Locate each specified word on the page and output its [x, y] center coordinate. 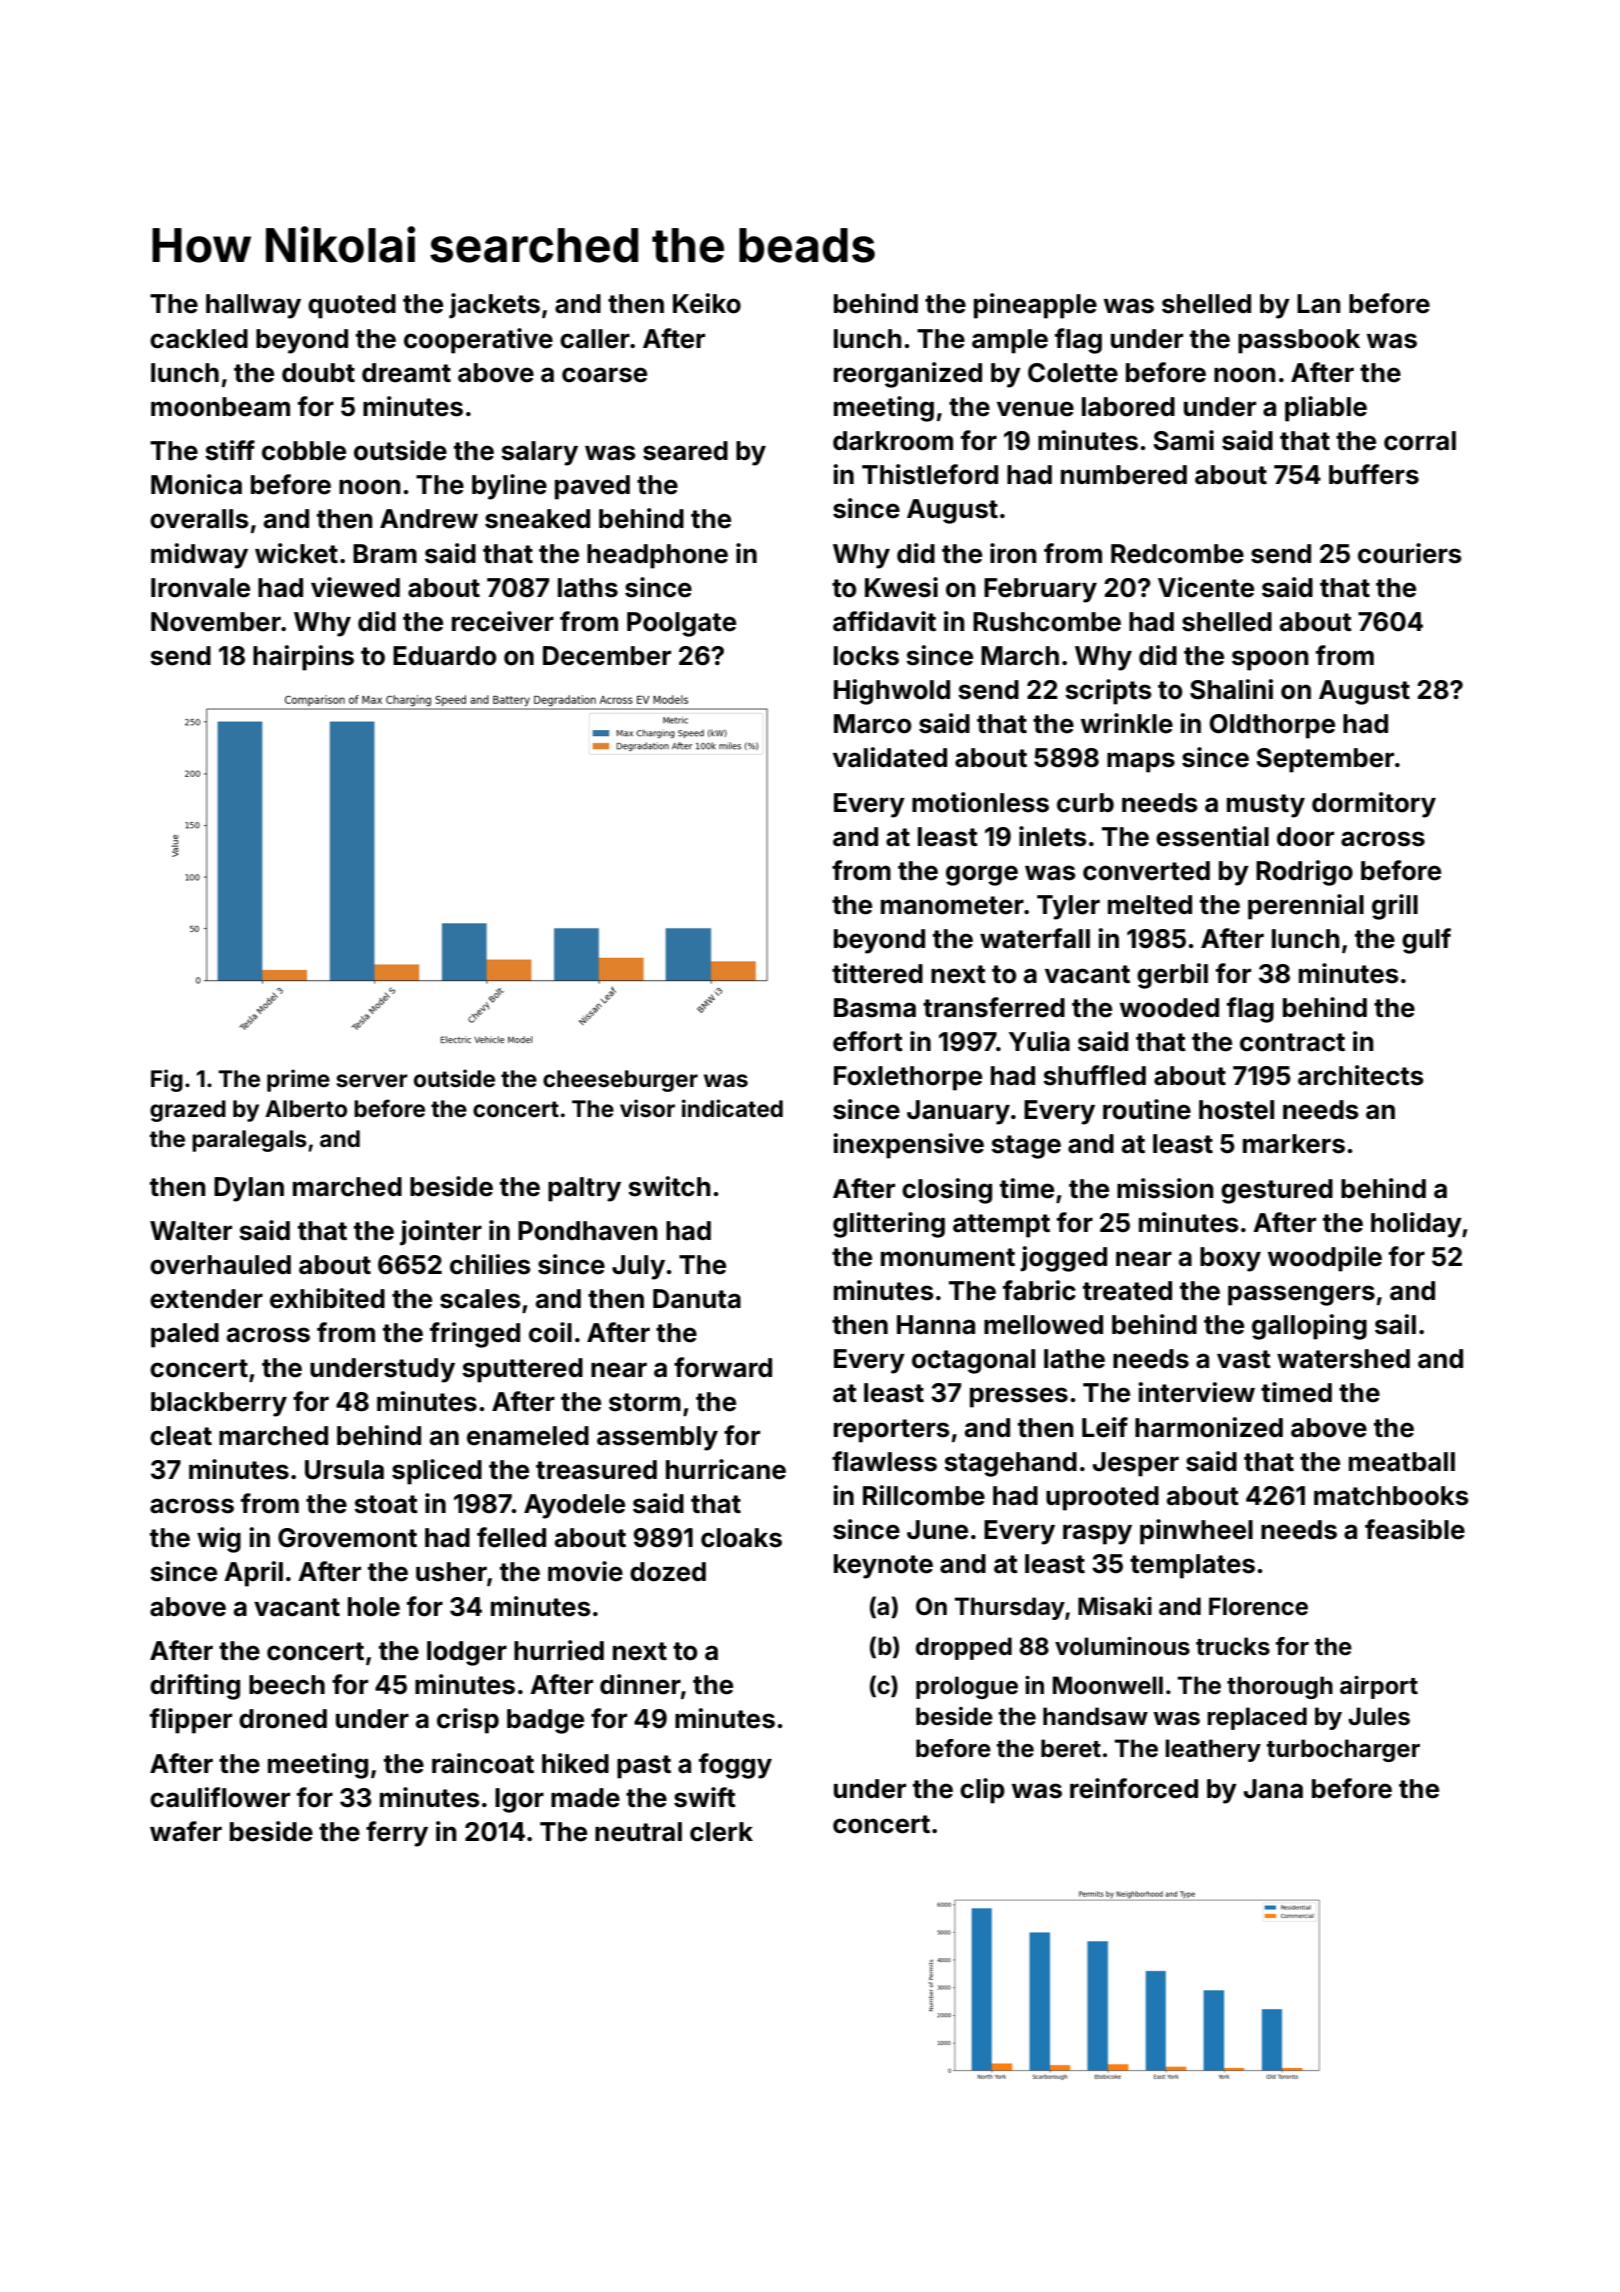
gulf [1426, 941]
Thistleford [930, 474]
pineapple [1035, 306]
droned [283, 1719]
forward [723, 1367]
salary [539, 453]
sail [1395, 1324]
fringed [475, 1335]
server [372, 1081]
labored [1128, 407]
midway [199, 556]
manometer [952, 905]
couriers [1410, 553]
